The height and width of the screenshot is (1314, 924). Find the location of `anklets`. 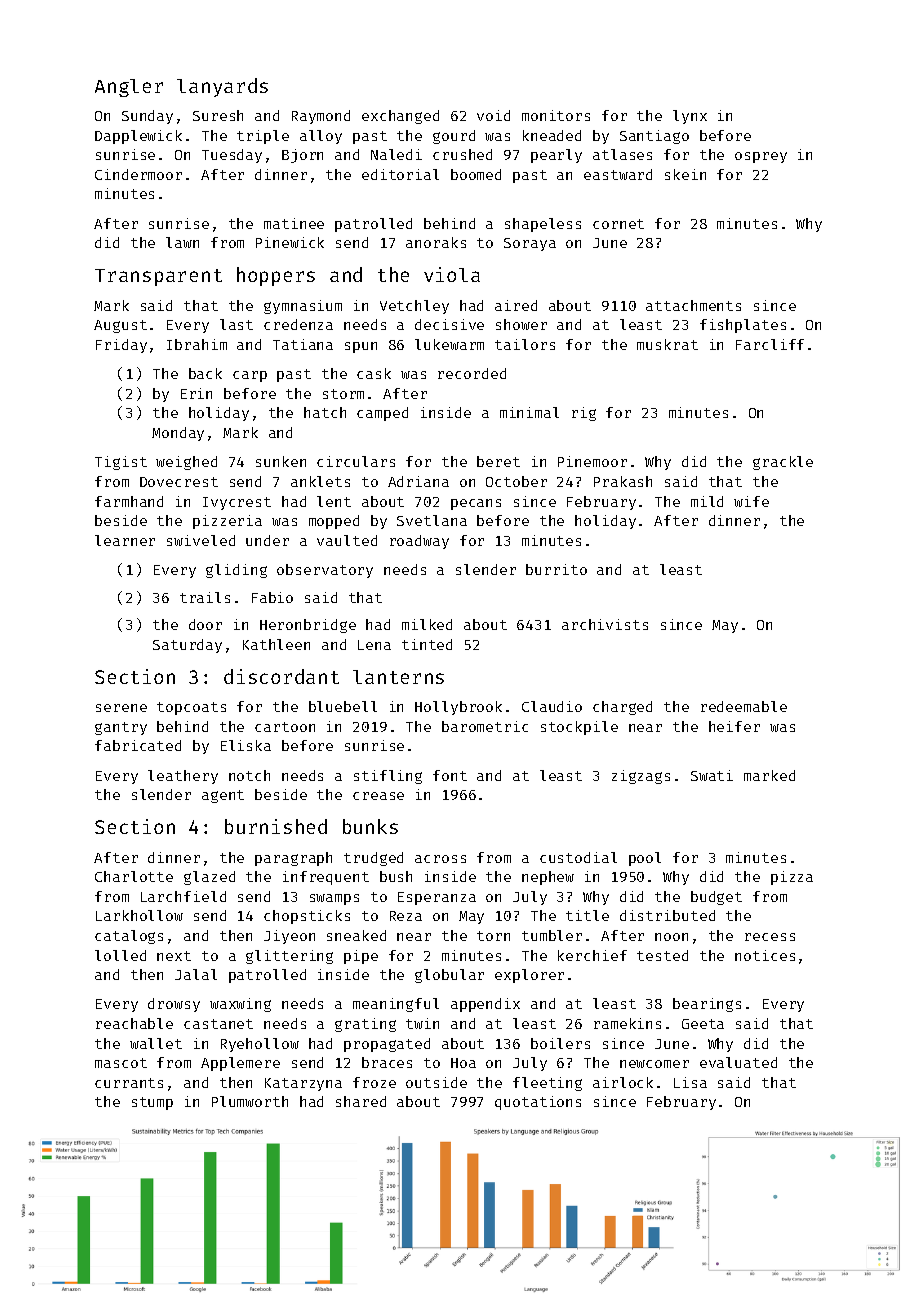

anklets is located at coordinates (320, 481).
